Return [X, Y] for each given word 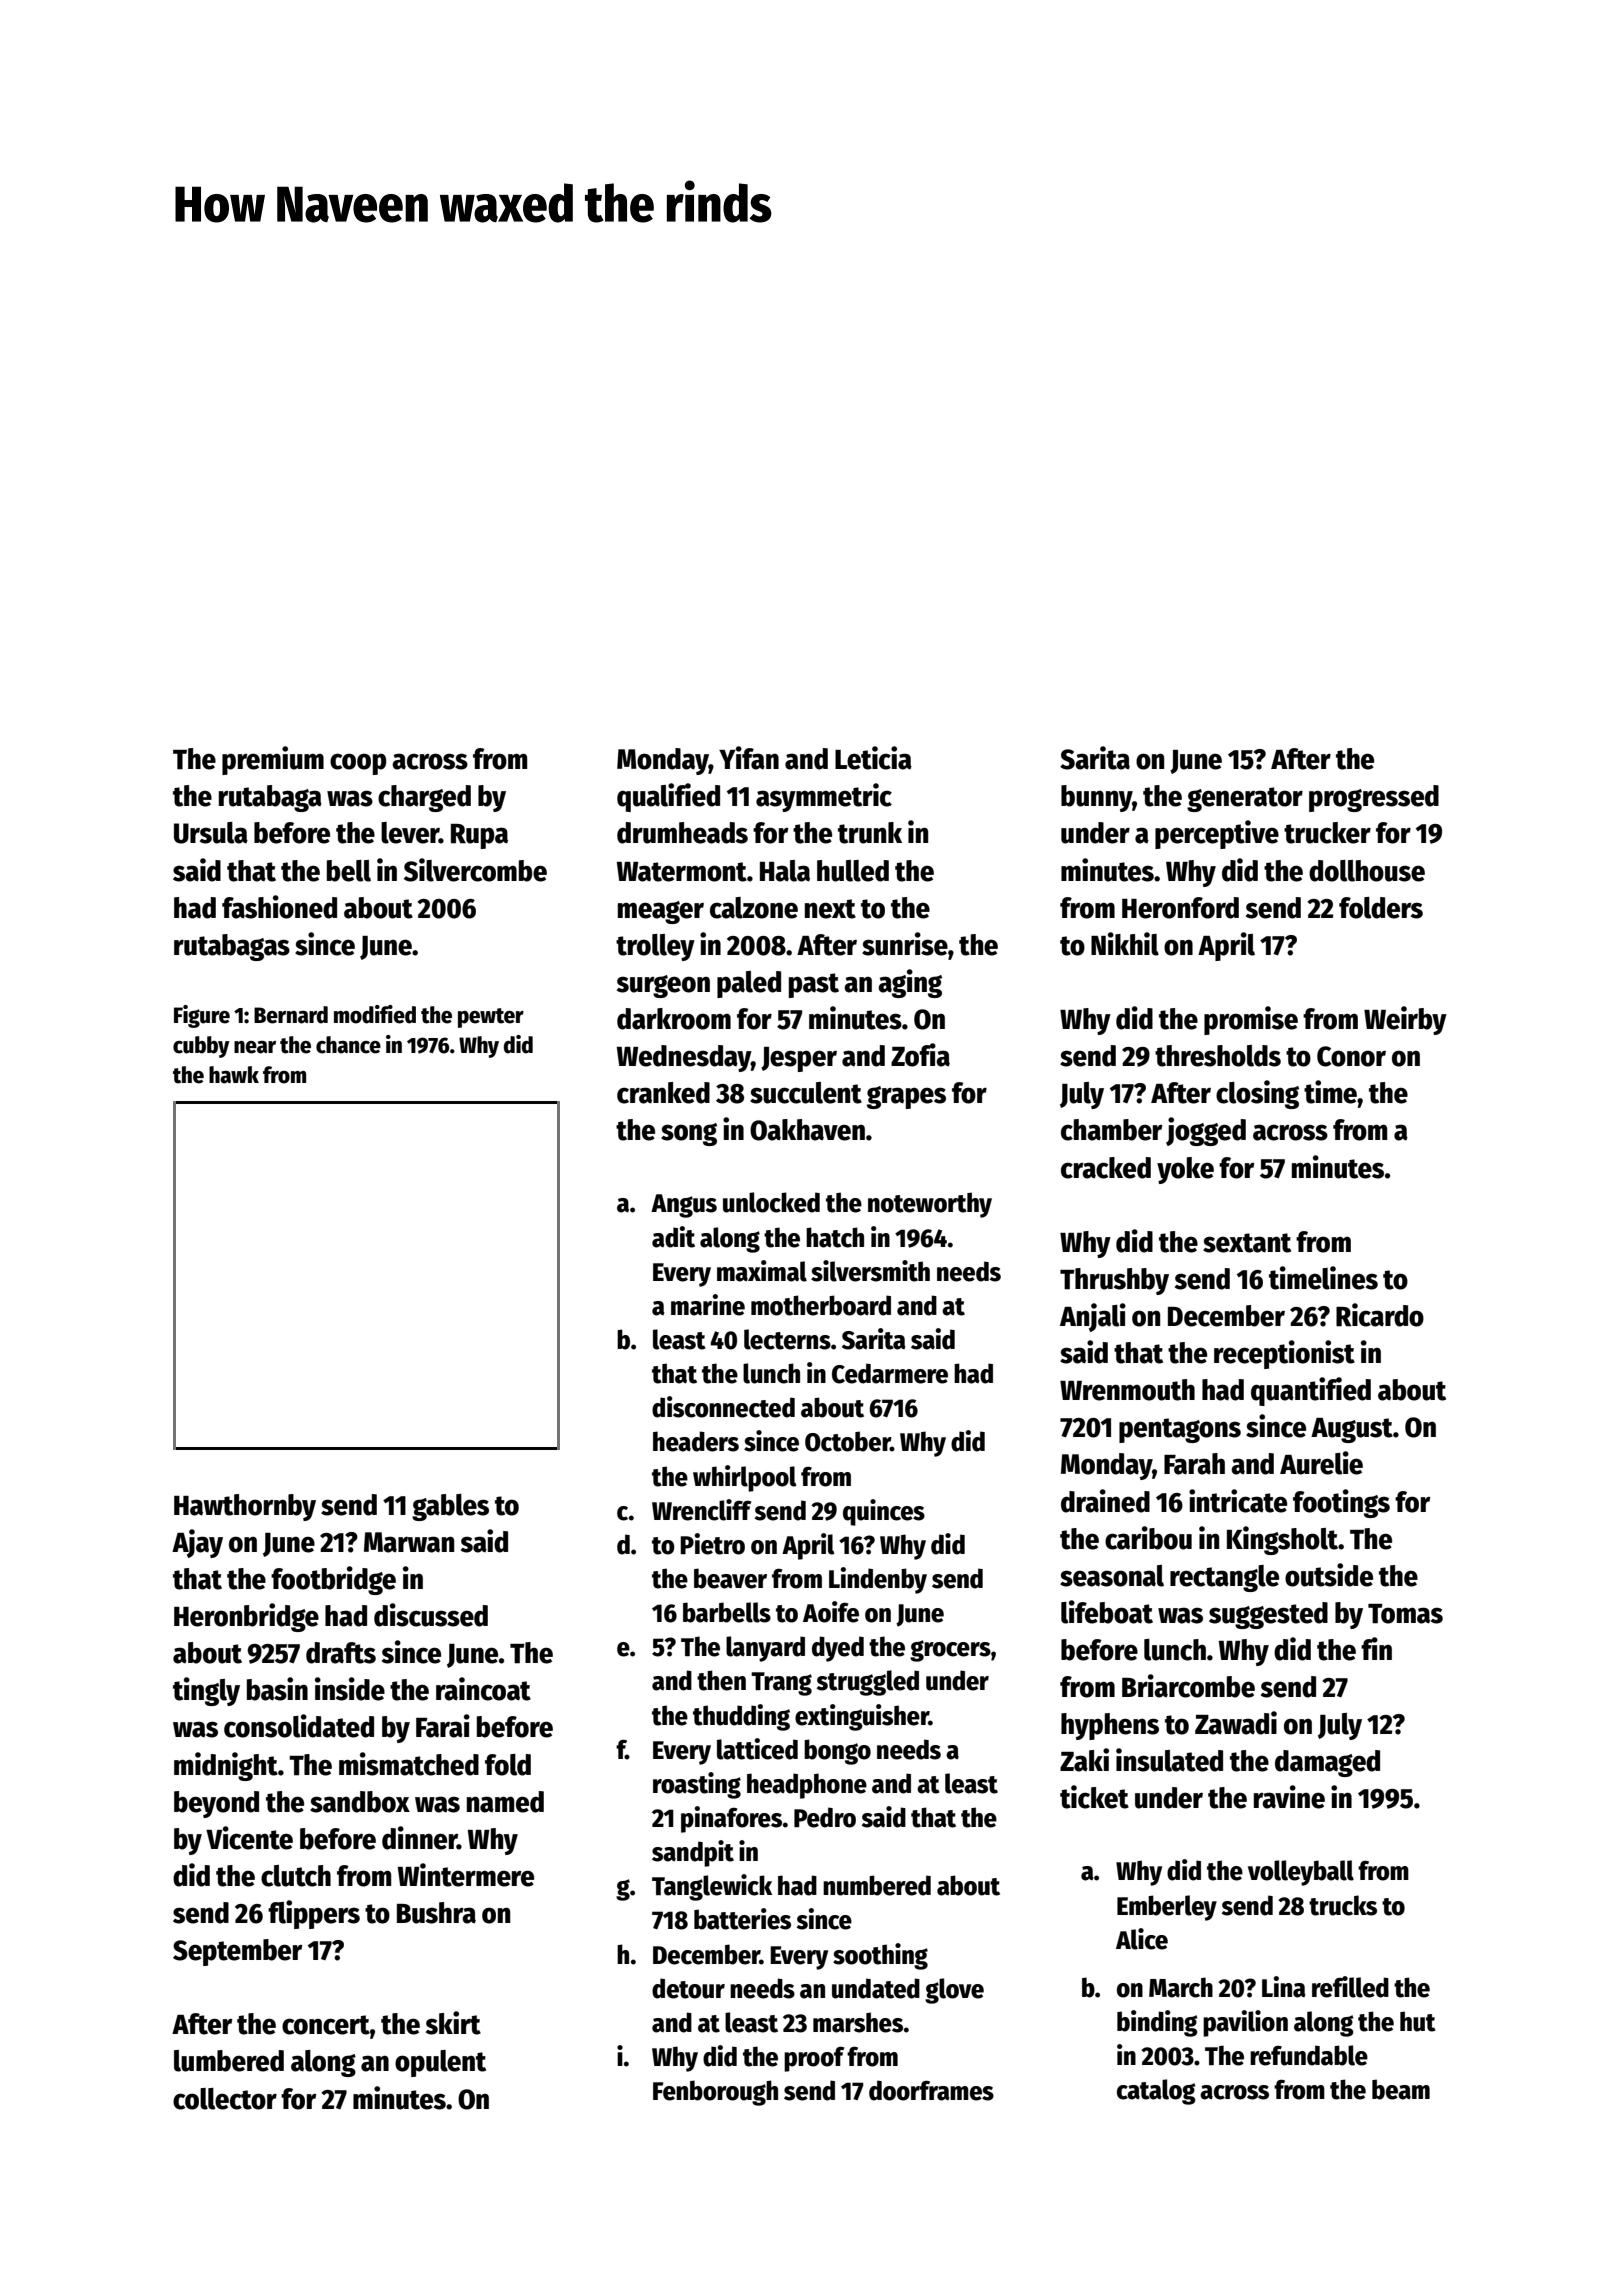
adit [673, 1237]
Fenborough [715, 2093]
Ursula [211, 833]
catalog [1156, 2092]
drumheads [682, 833]
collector [225, 2099]
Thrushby [1114, 1281]
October [848, 1441]
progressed [1374, 798]
